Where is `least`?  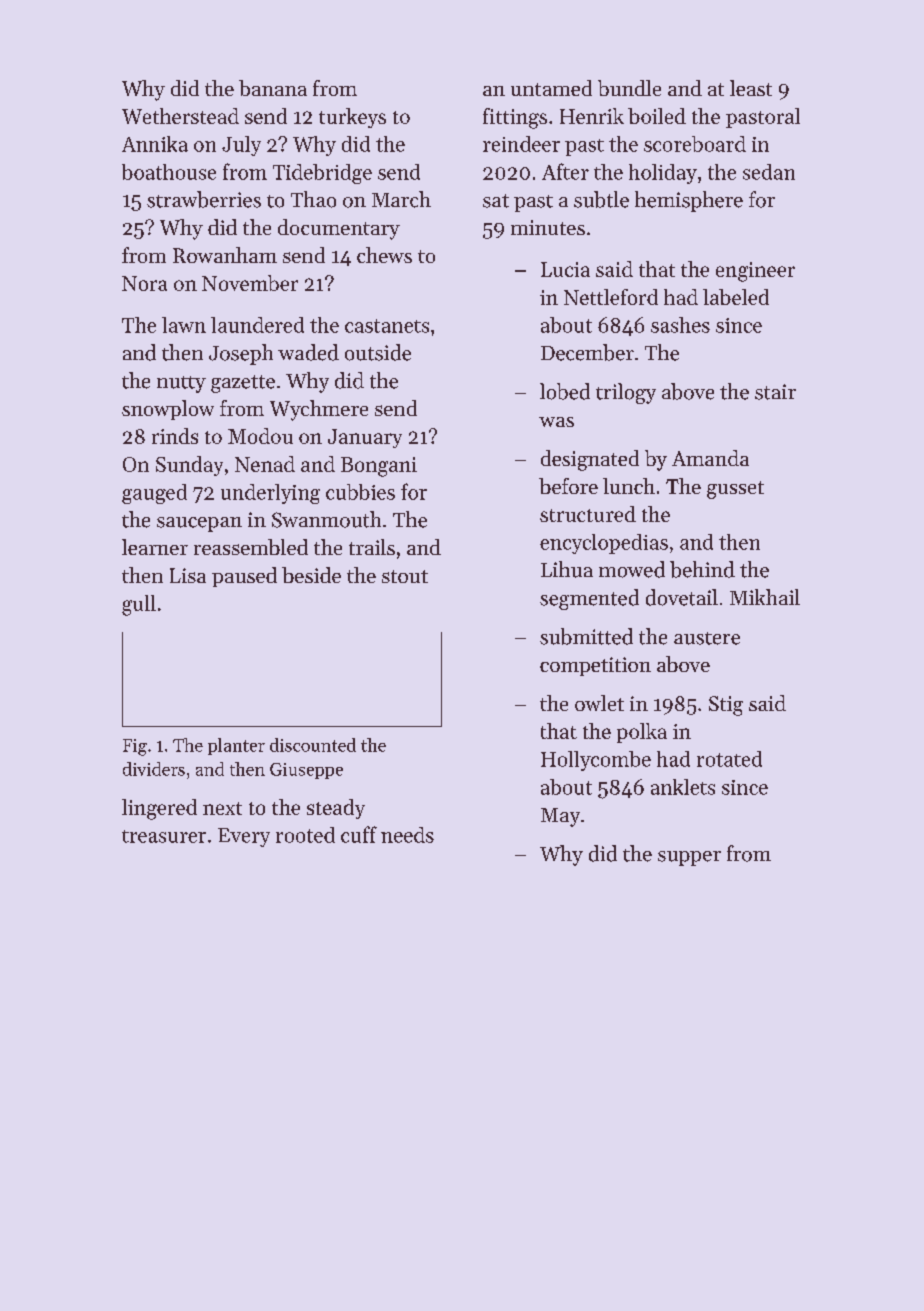
least is located at coordinates (751, 88).
